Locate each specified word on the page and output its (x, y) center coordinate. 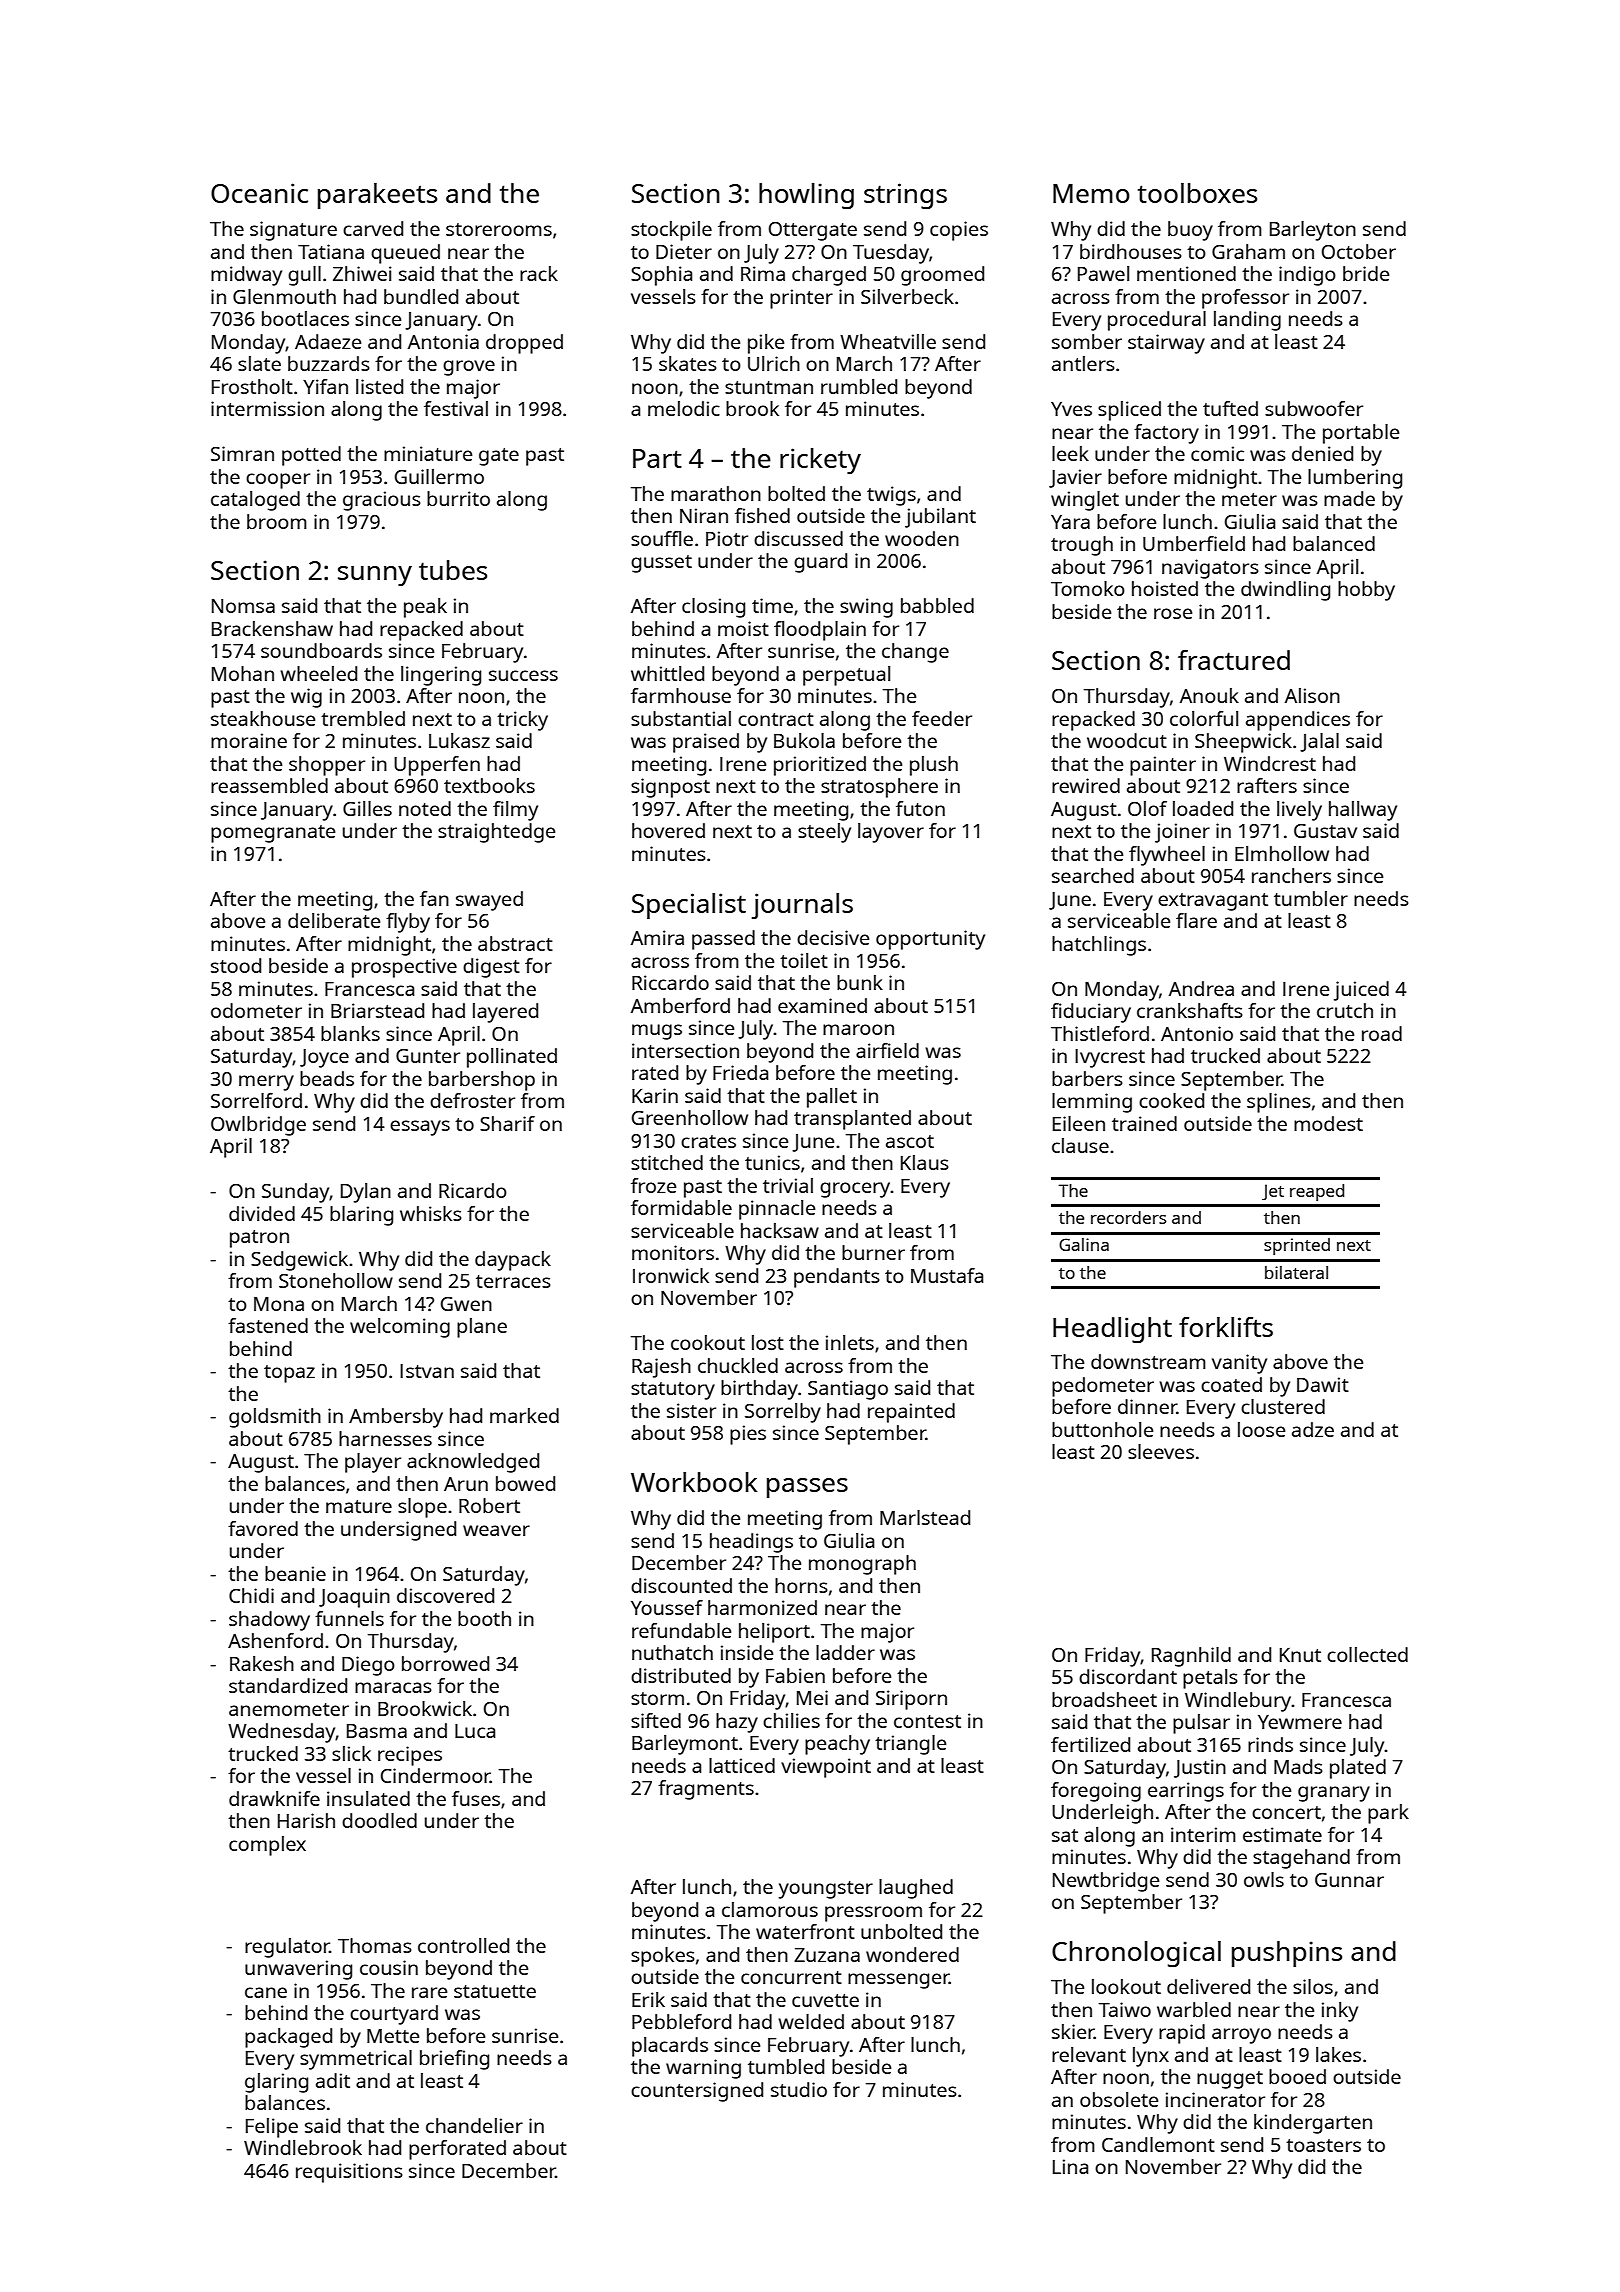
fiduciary (1091, 1013)
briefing (454, 2060)
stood (236, 965)
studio (799, 2089)
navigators (1210, 569)
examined (822, 1005)
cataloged (255, 501)
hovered (668, 830)
